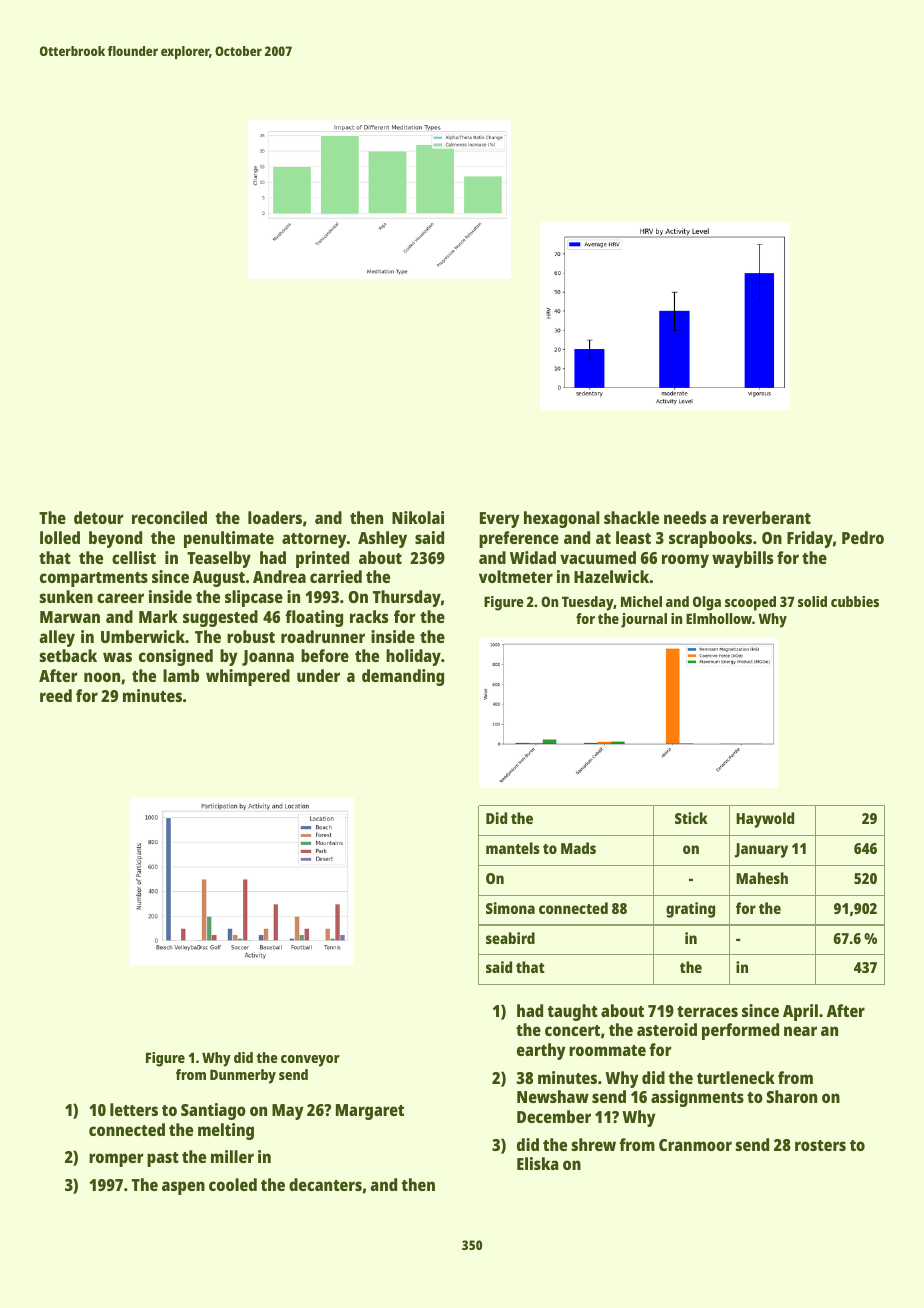 Image resolution: width=924 pixels, height=1308 pixels. Describe the element at coordinates (143, 636) in the screenshot. I see `Umberwick` at that location.
